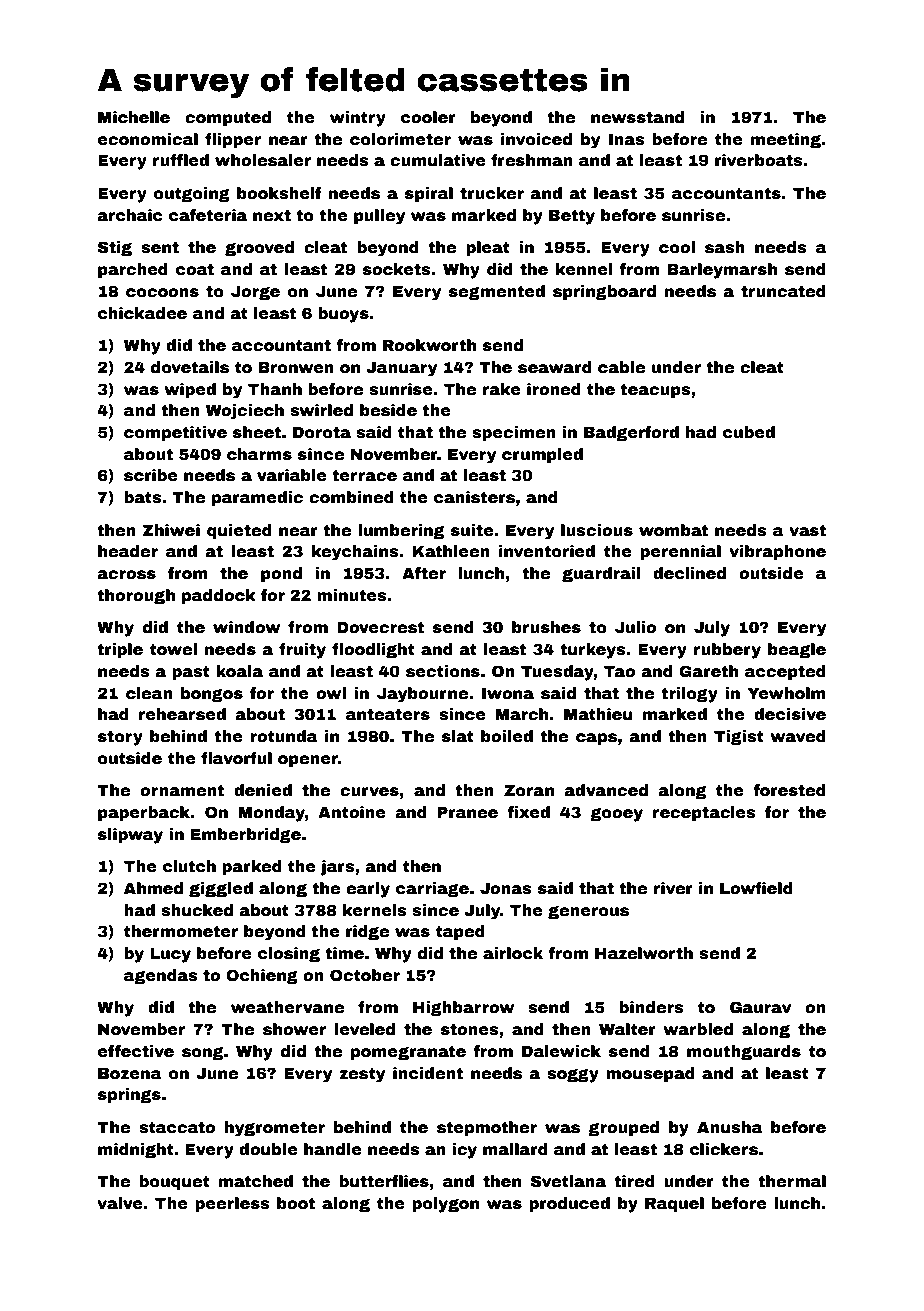 This document has height=1311, width=924. Describe the element at coordinates (128, 551) in the document. I see `header` at that location.
